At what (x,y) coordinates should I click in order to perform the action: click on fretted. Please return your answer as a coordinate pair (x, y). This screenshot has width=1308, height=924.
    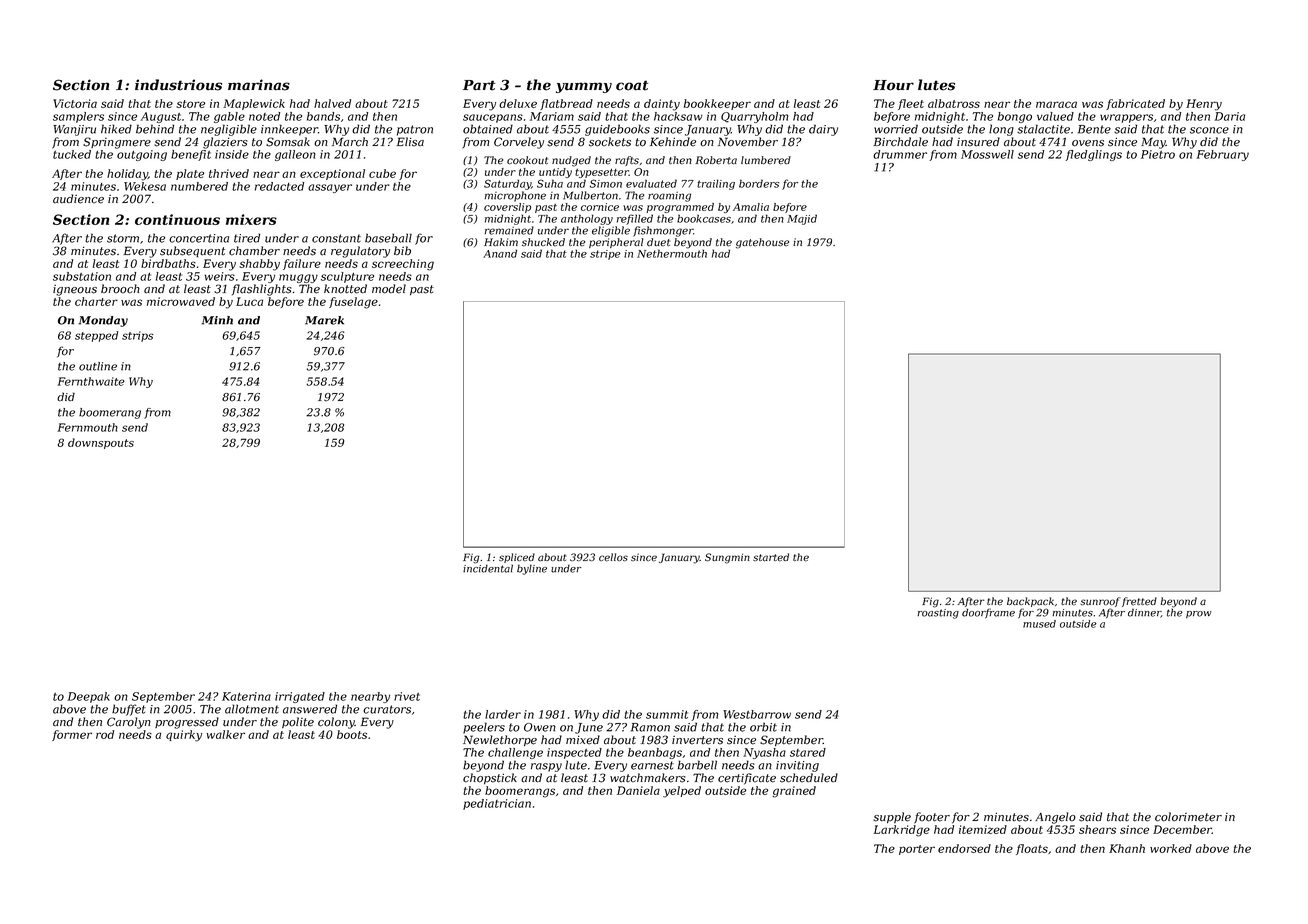
    Looking at the image, I should click on (1139, 602).
